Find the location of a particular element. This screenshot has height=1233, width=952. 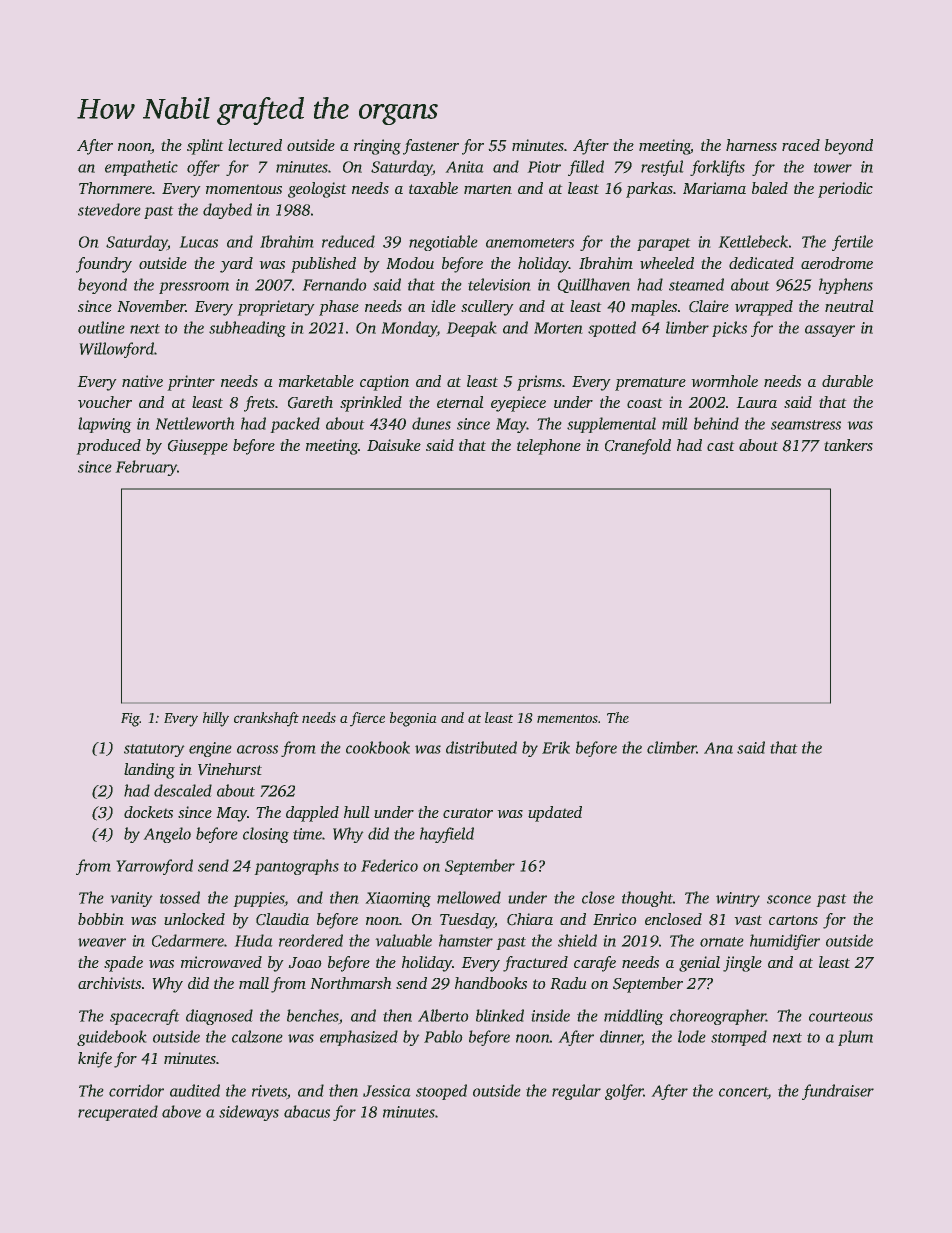

Cranefold is located at coordinates (638, 447).
